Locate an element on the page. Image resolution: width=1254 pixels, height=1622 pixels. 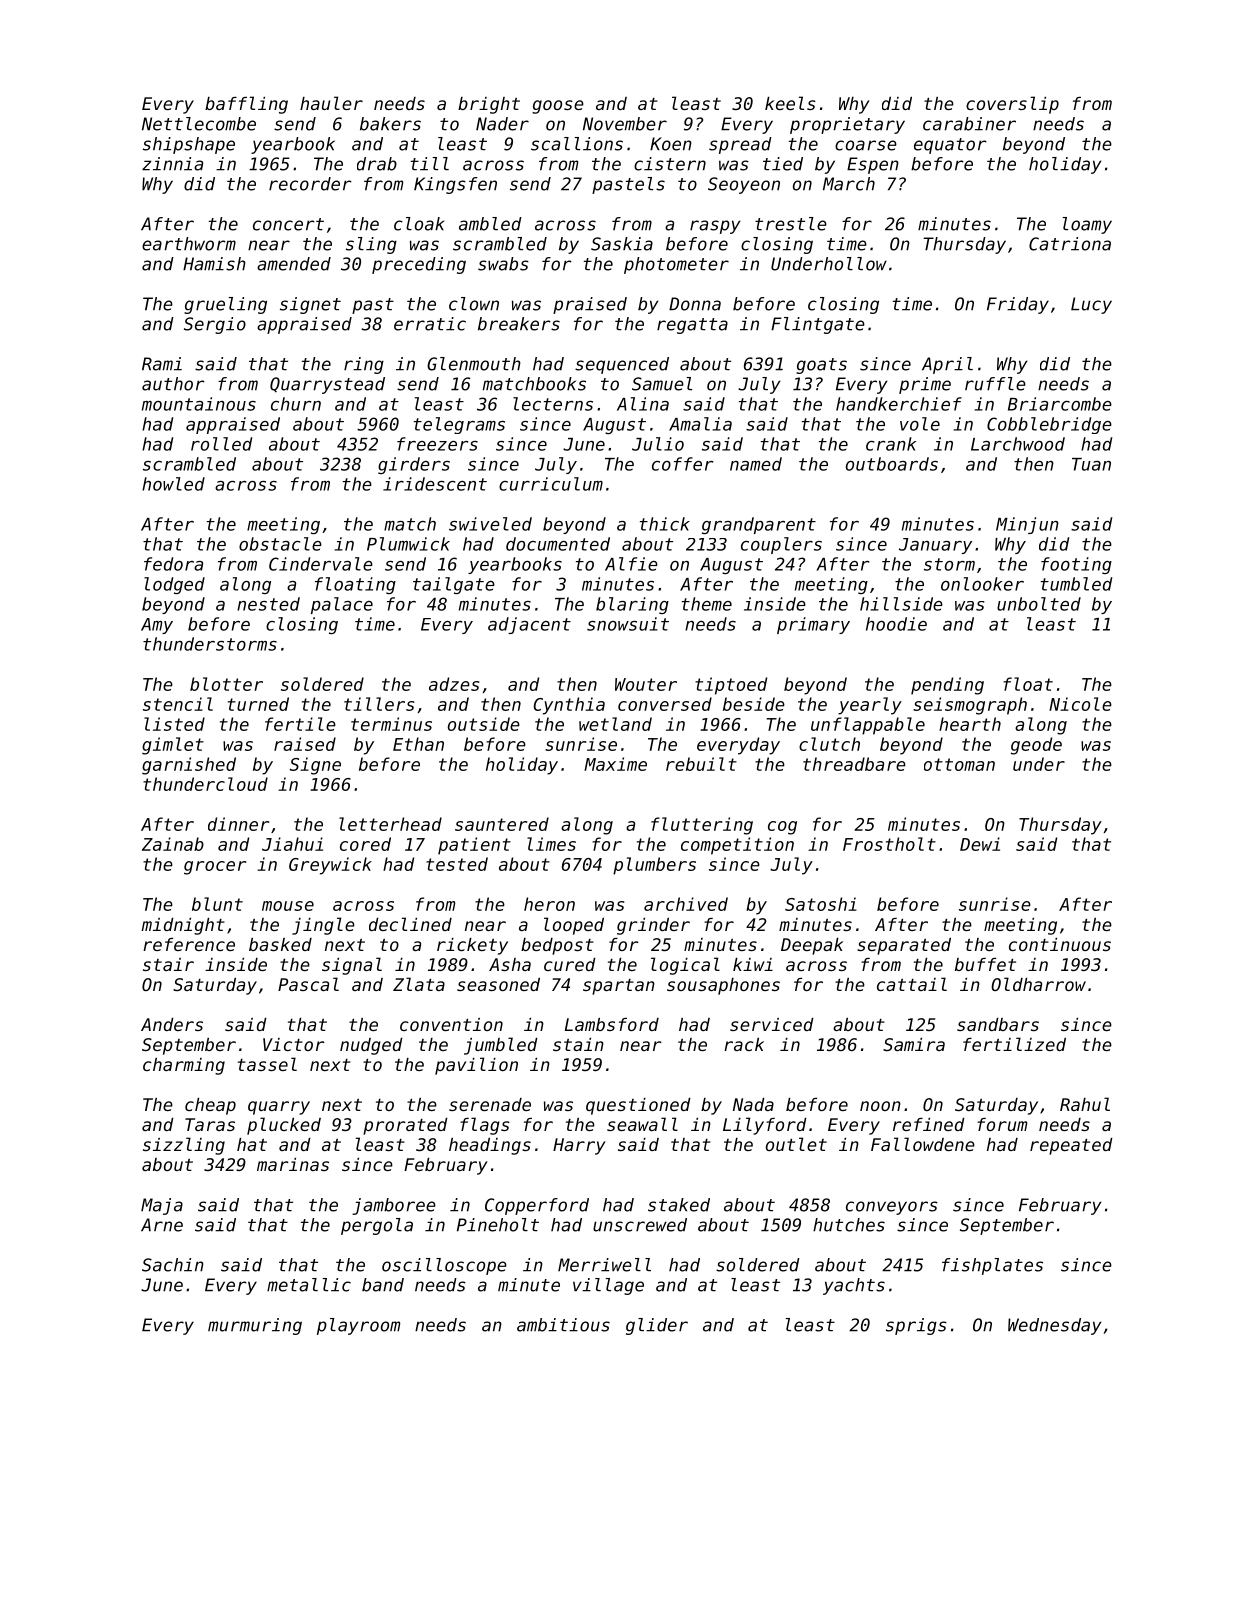
Kingsfen is located at coordinates (455, 185).
